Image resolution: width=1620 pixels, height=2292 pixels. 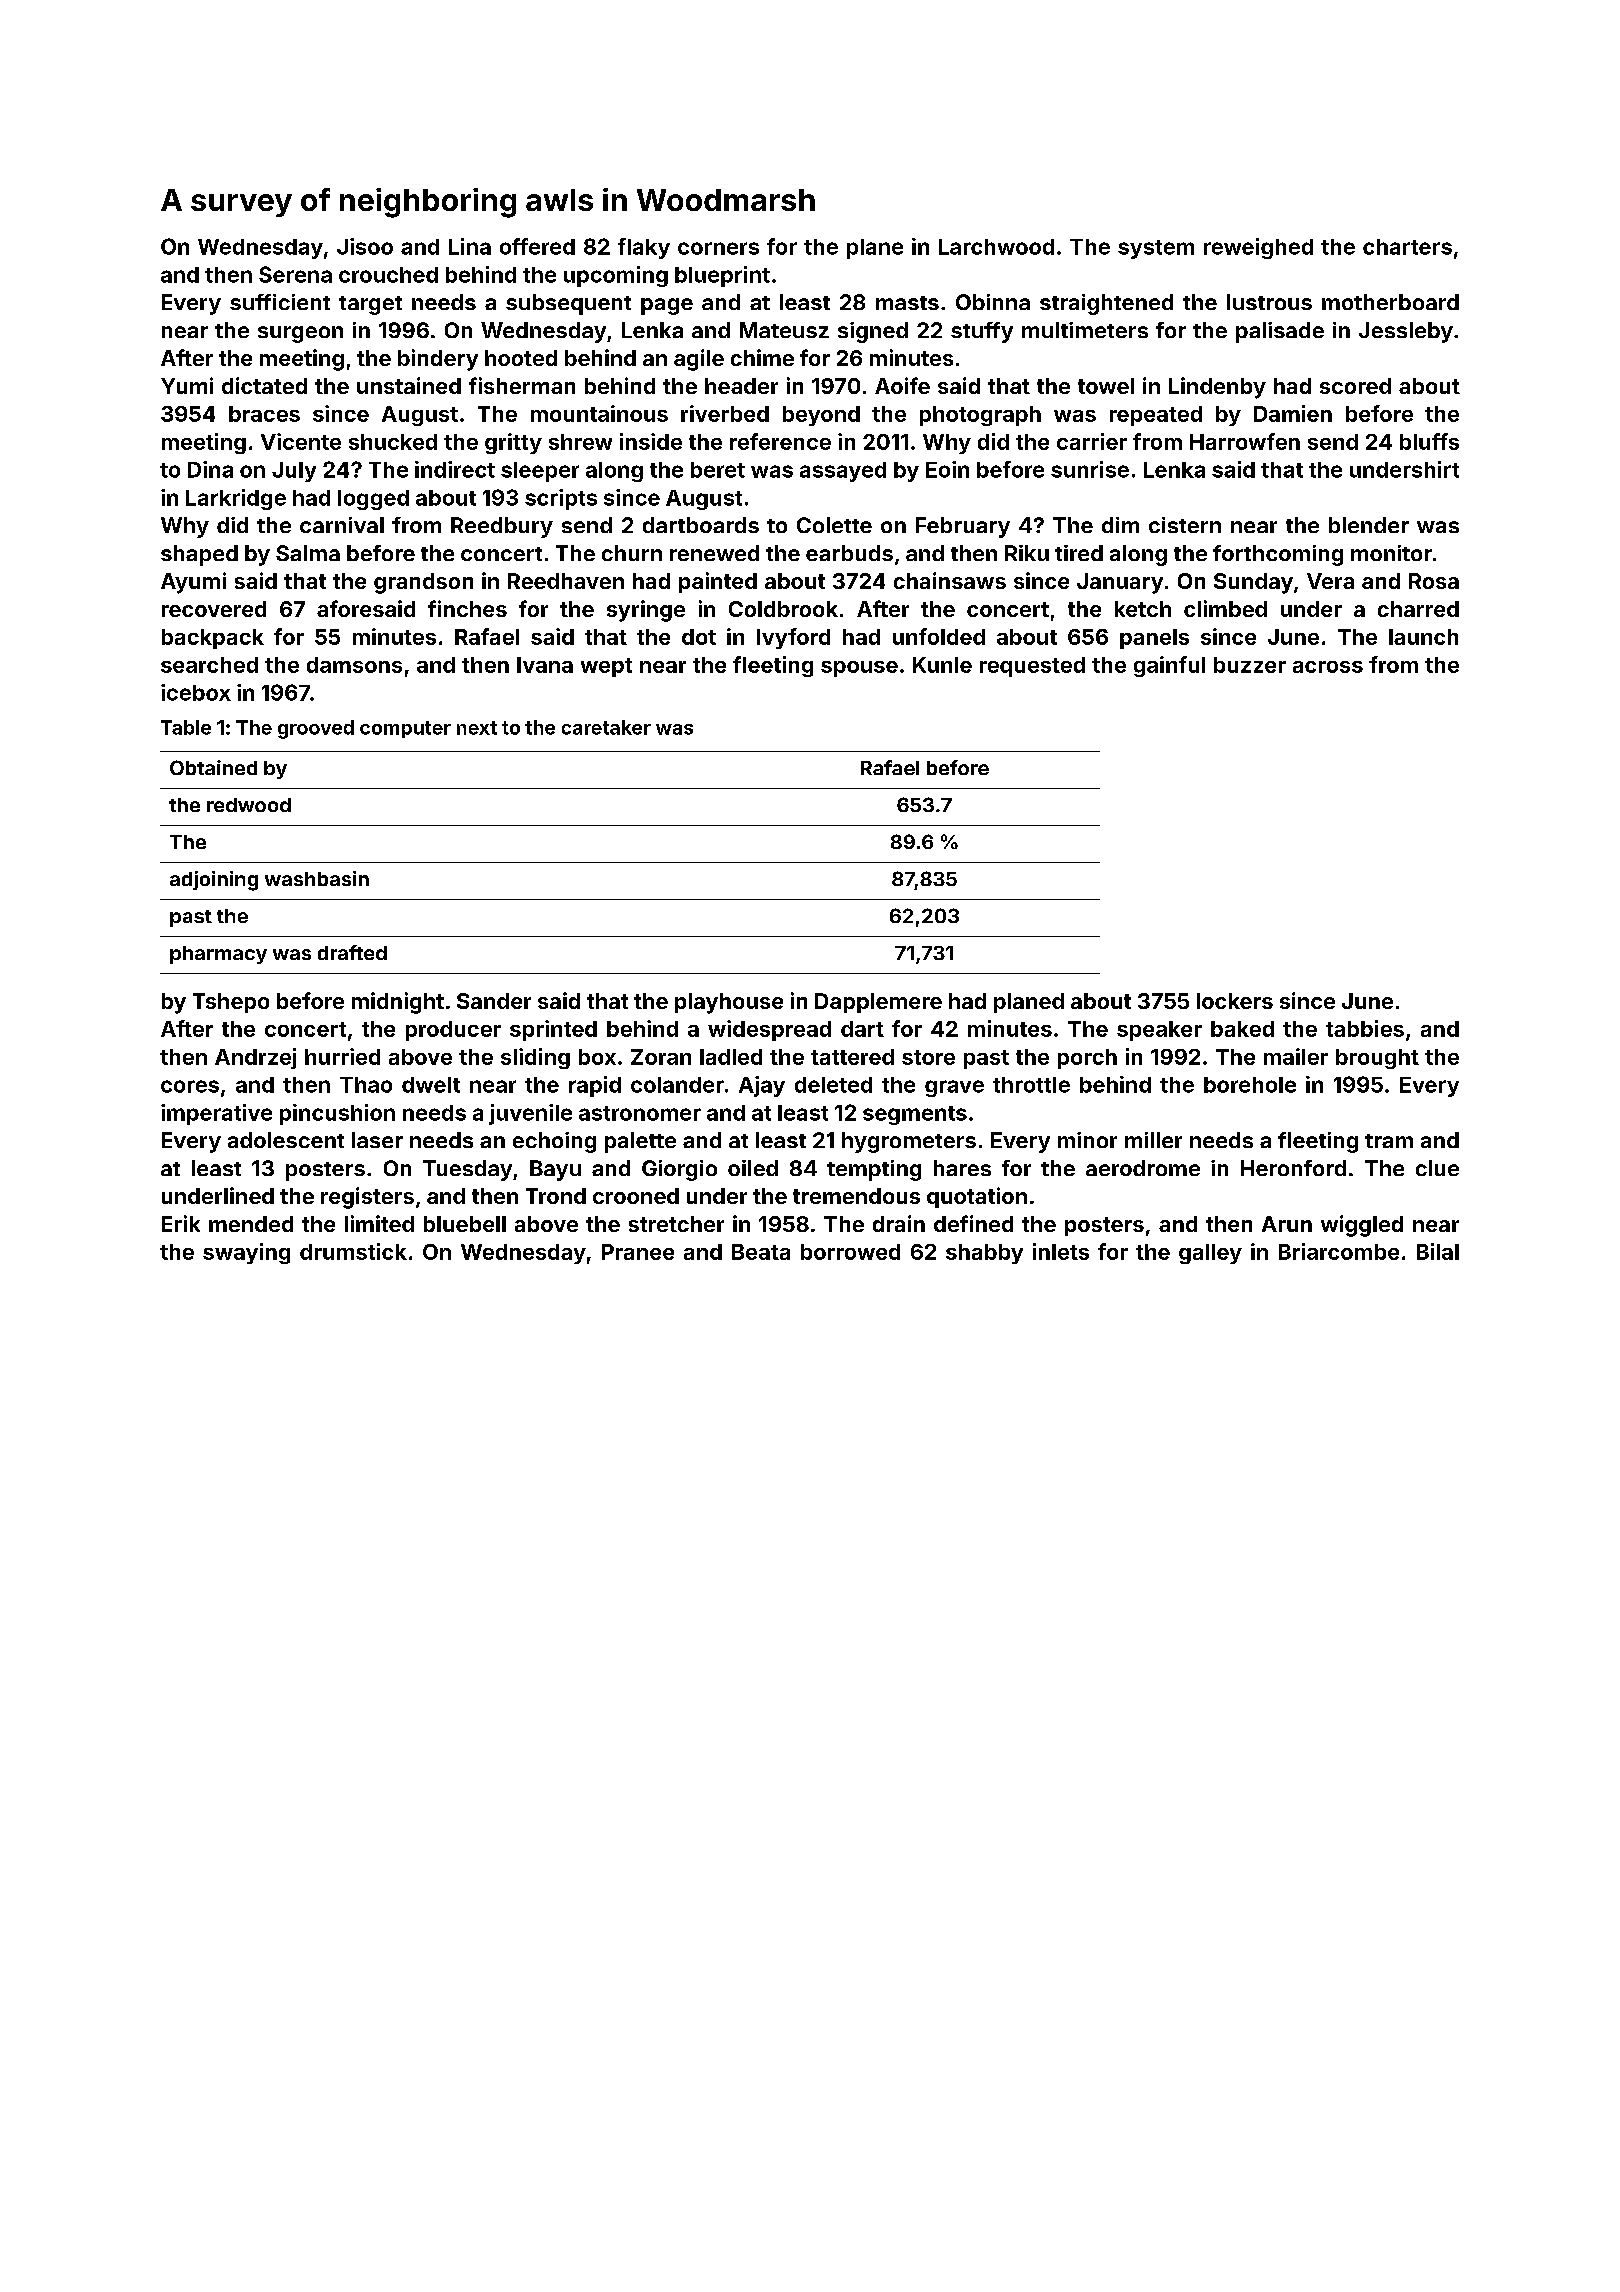 I want to click on Larkridge, so click(x=236, y=499).
